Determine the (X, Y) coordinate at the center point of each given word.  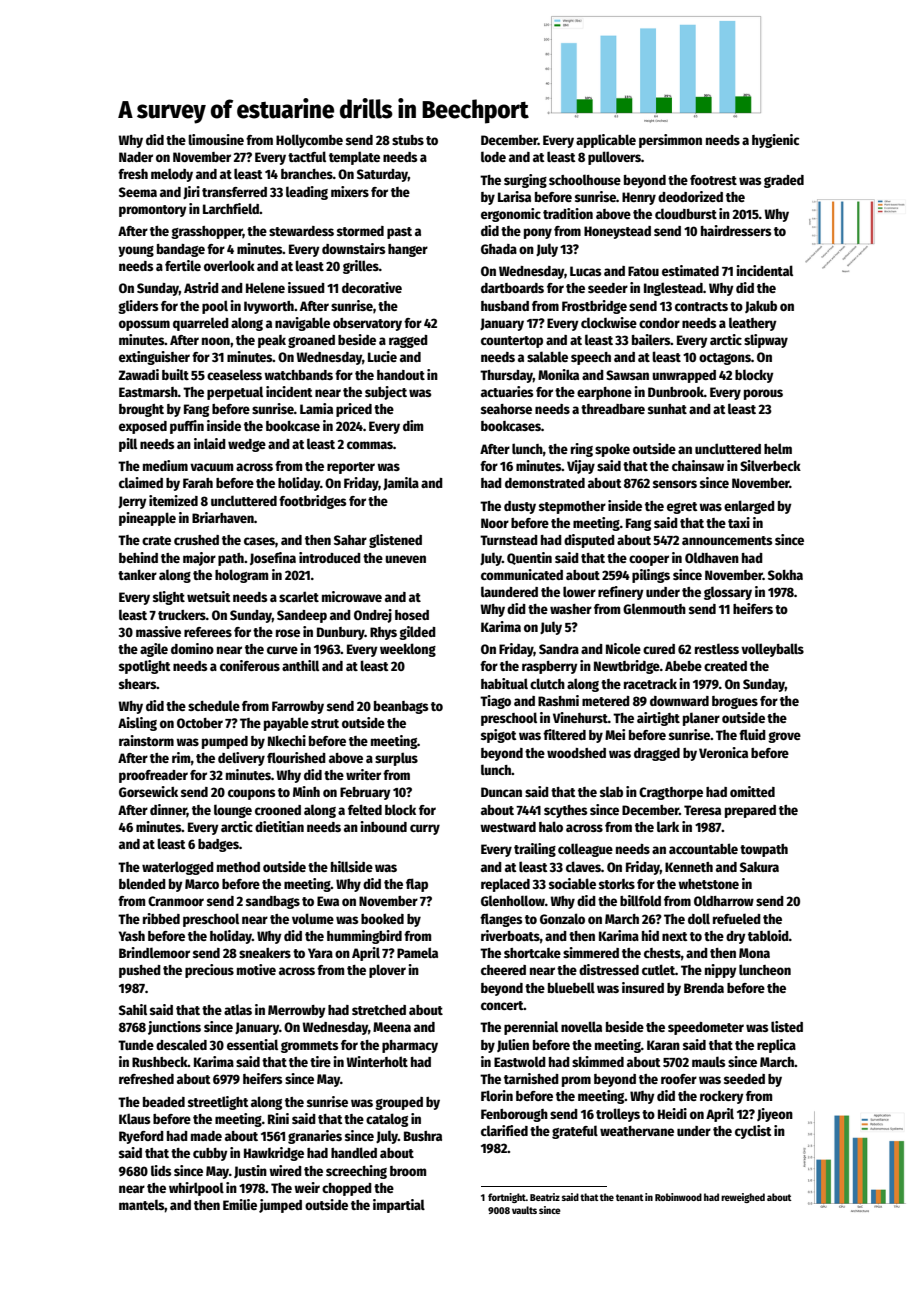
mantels (142, 1204)
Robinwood (678, 1197)
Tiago (495, 702)
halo (551, 826)
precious (209, 971)
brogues (735, 702)
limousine (216, 139)
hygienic (775, 141)
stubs (408, 140)
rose (288, 633)
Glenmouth (654, 608)
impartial (399, 1206)
